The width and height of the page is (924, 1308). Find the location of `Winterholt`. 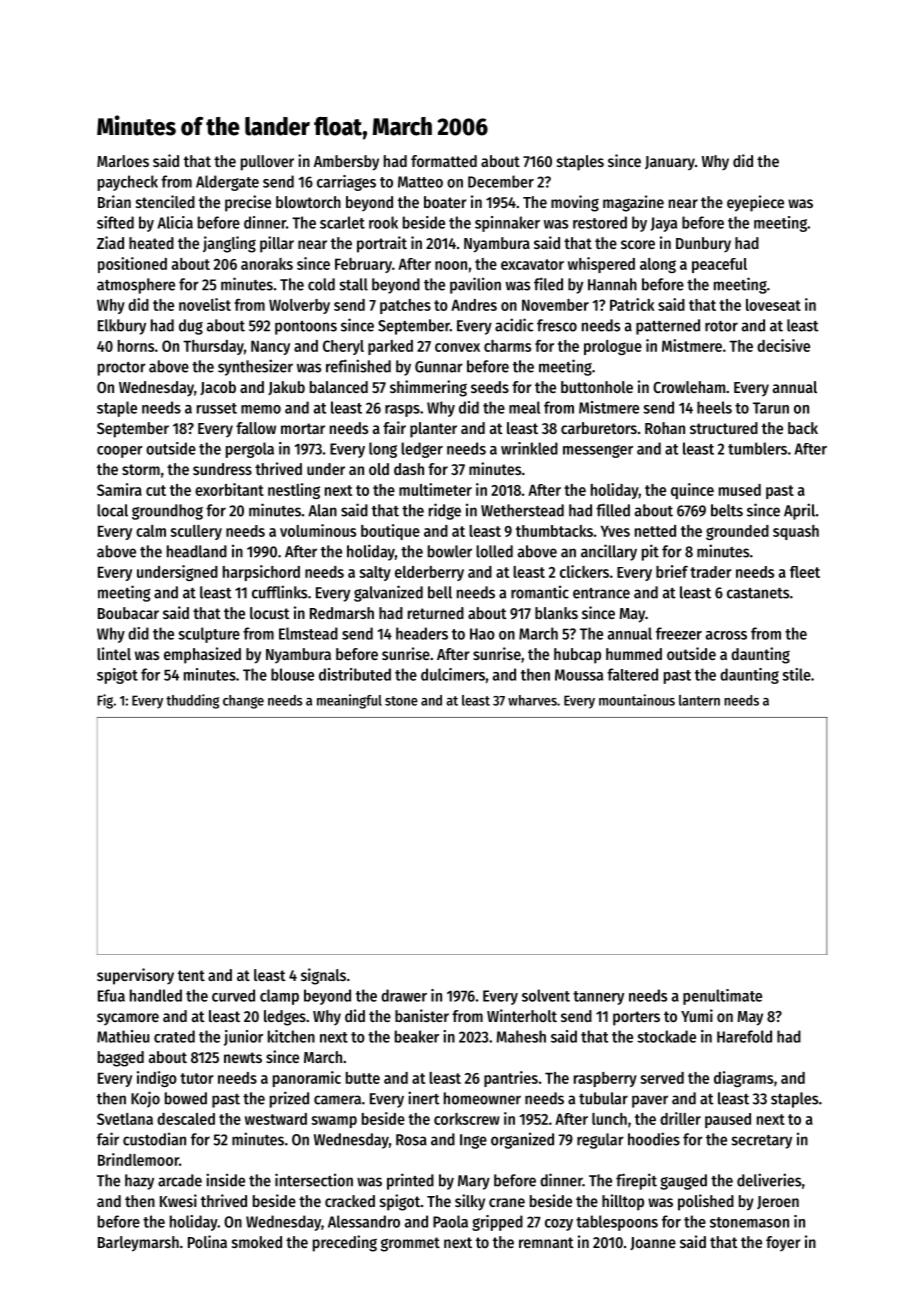

Winterholt is located at coordinates (522, 1015).
